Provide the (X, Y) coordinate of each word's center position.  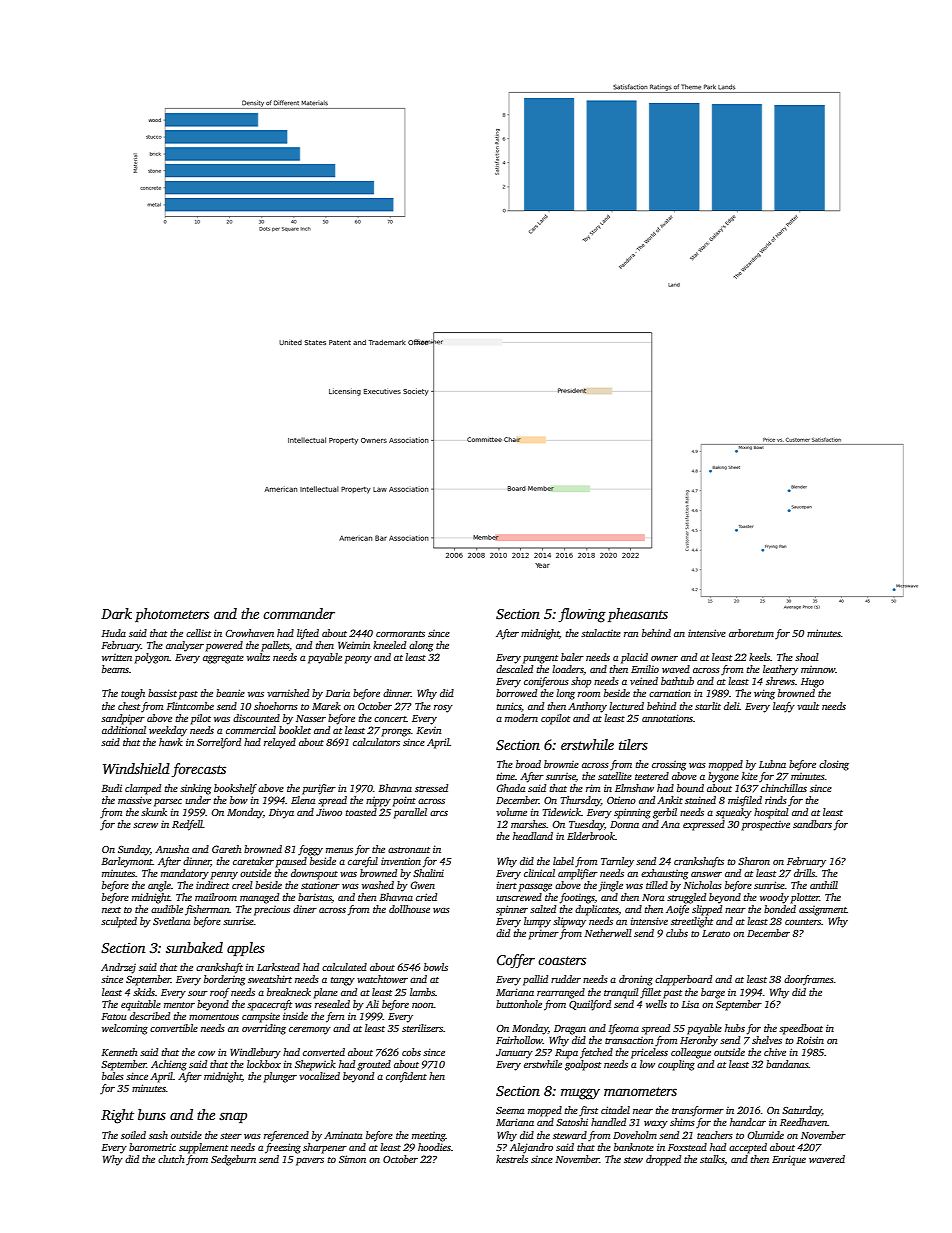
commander (299, 613)
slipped (707, 910)
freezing (283, 1148)
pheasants (638, 615)
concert (390, 719)
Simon (352, 1159)
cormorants (400, 634)
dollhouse (409, 909)
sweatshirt (270, 979)
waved (676, 669)
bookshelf (235, 789)
